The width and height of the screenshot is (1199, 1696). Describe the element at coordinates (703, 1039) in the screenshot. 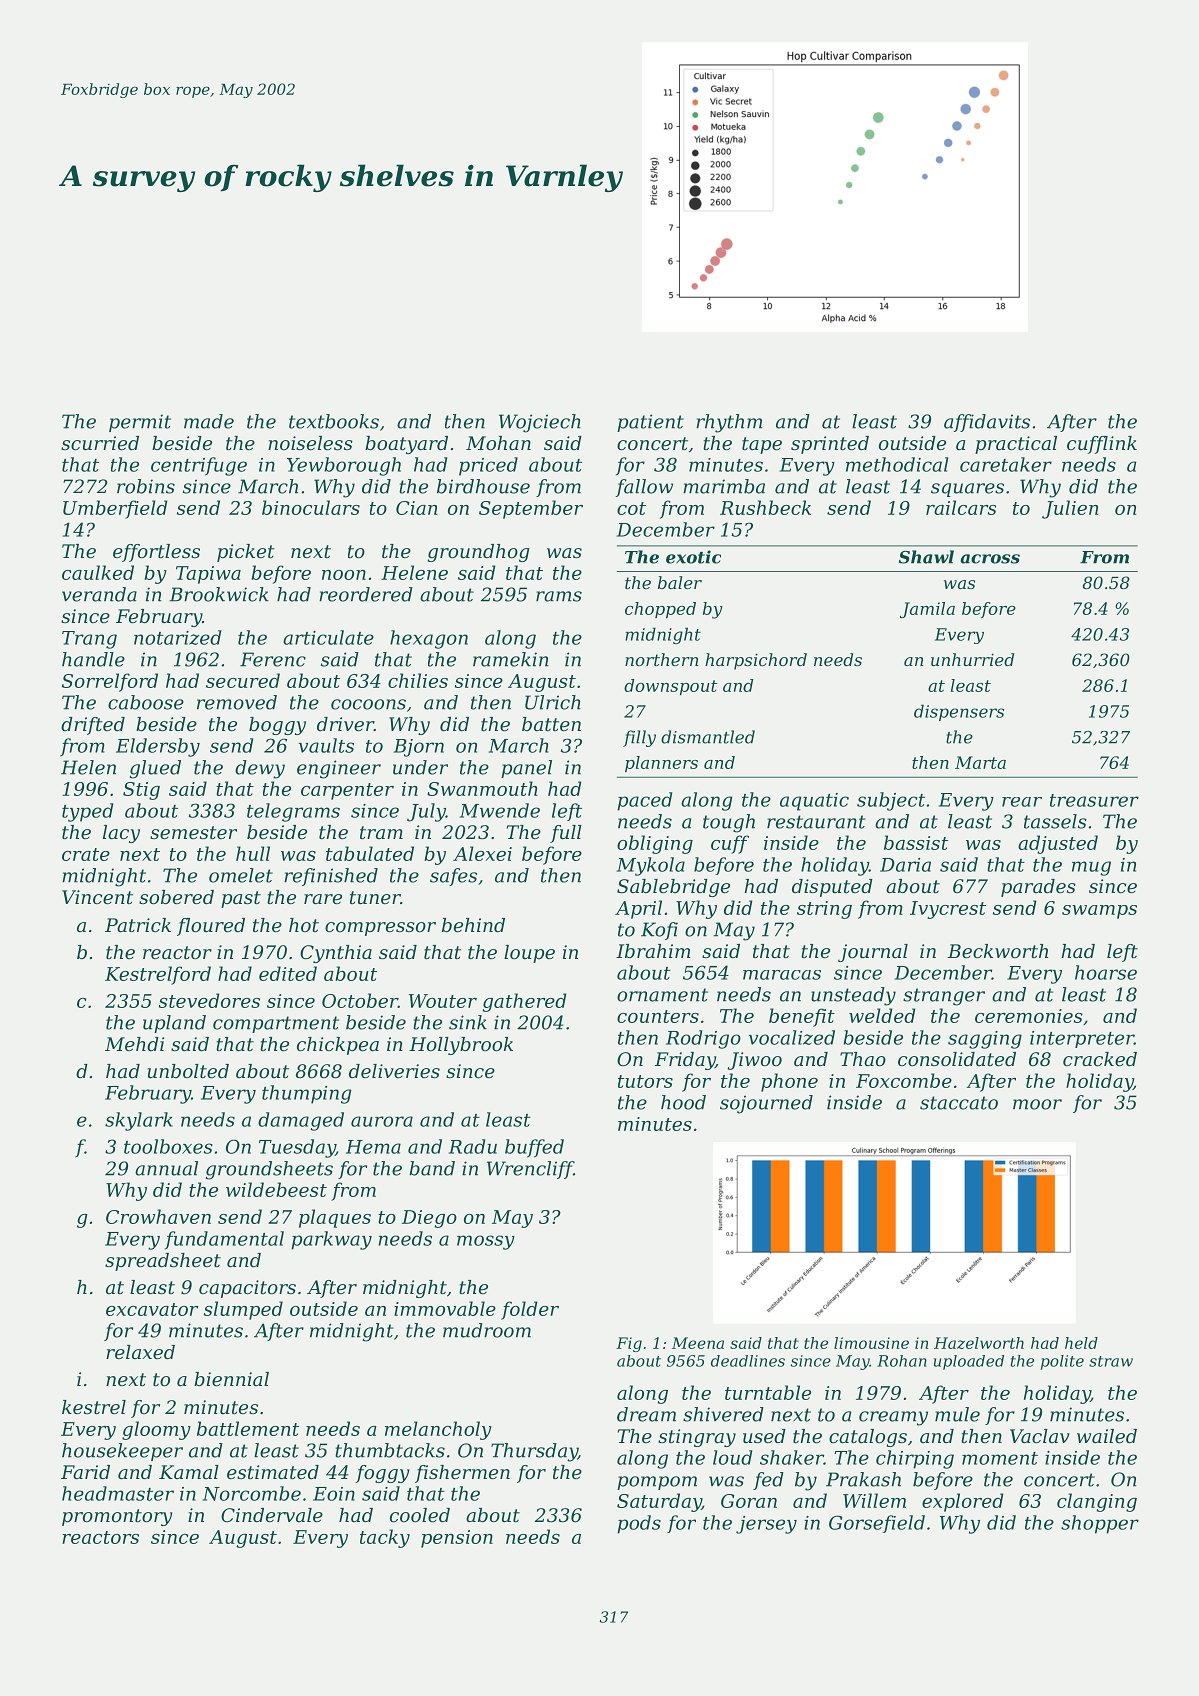

I see `Rodrigo` at that location.
